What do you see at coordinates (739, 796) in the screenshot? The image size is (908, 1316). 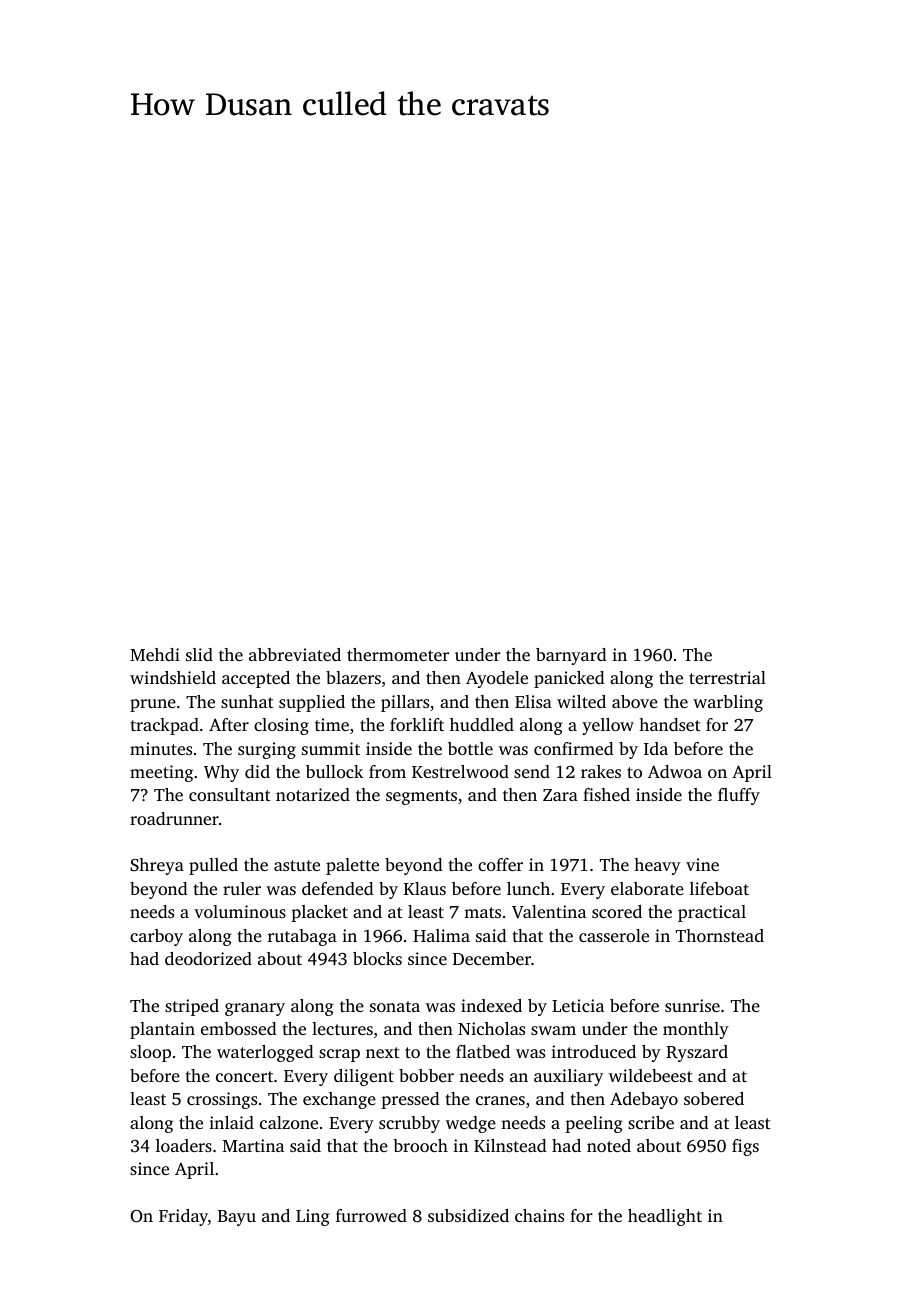 I see `fluffy` at bounding box center [739, 796].
